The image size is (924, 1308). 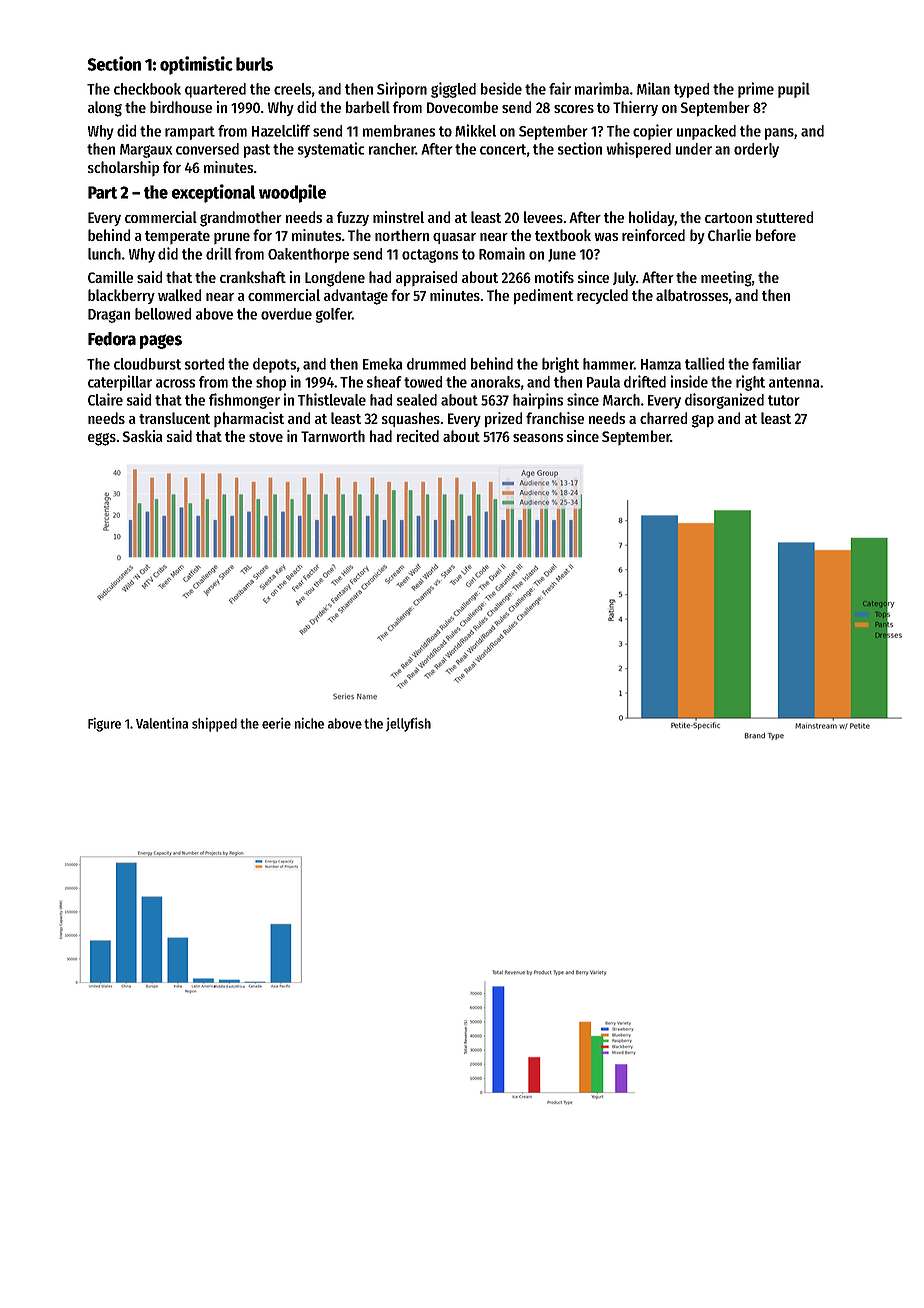 What do you see at coordinates (392, 149) in the screenshot?
I see `rancher` at bounding box center [392, 149].
